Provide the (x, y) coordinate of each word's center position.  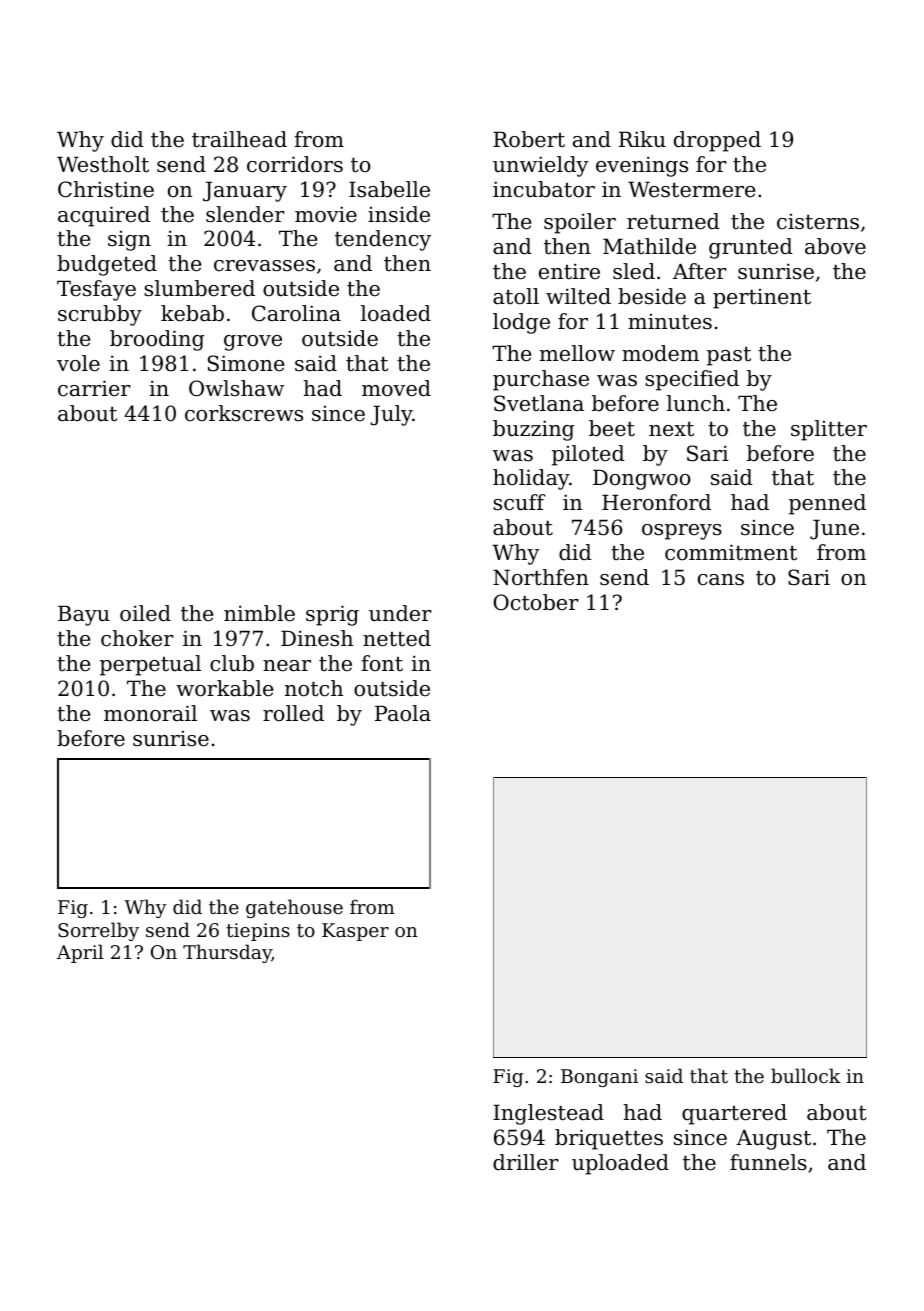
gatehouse (294, 908)
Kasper (355, 932)
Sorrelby (98, 931)
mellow (577, 353)
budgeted (107, 265)
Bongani (599, 1078)
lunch (696, 403)
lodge (521, 323)
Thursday (227, 953)
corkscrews (244, 413)
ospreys (682, 532)
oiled (145, 613)
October (536, 602)
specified (692, 380)
